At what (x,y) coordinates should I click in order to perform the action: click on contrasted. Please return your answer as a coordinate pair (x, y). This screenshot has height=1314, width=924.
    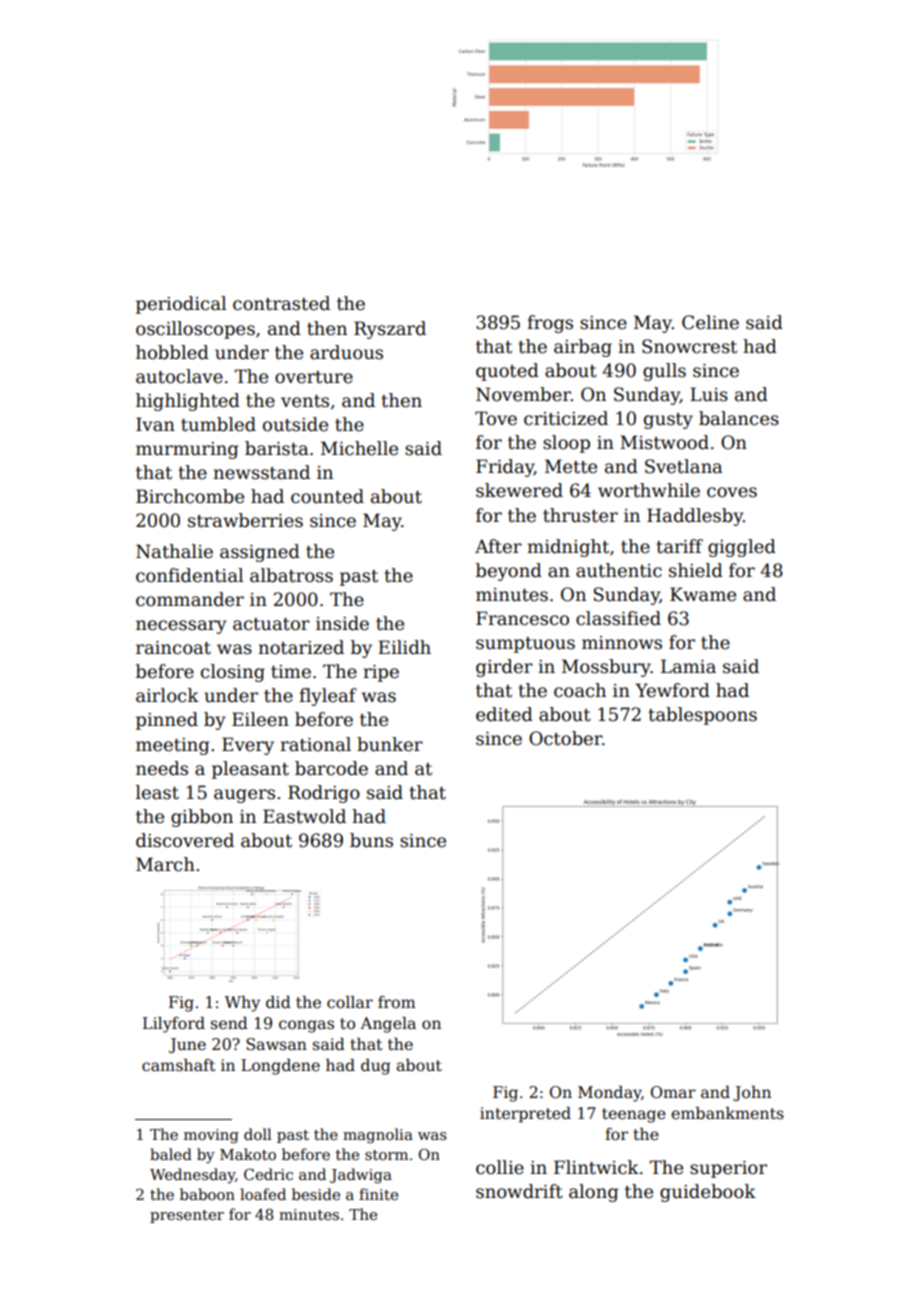
    Looking at the image, I should click on (281, 303).
